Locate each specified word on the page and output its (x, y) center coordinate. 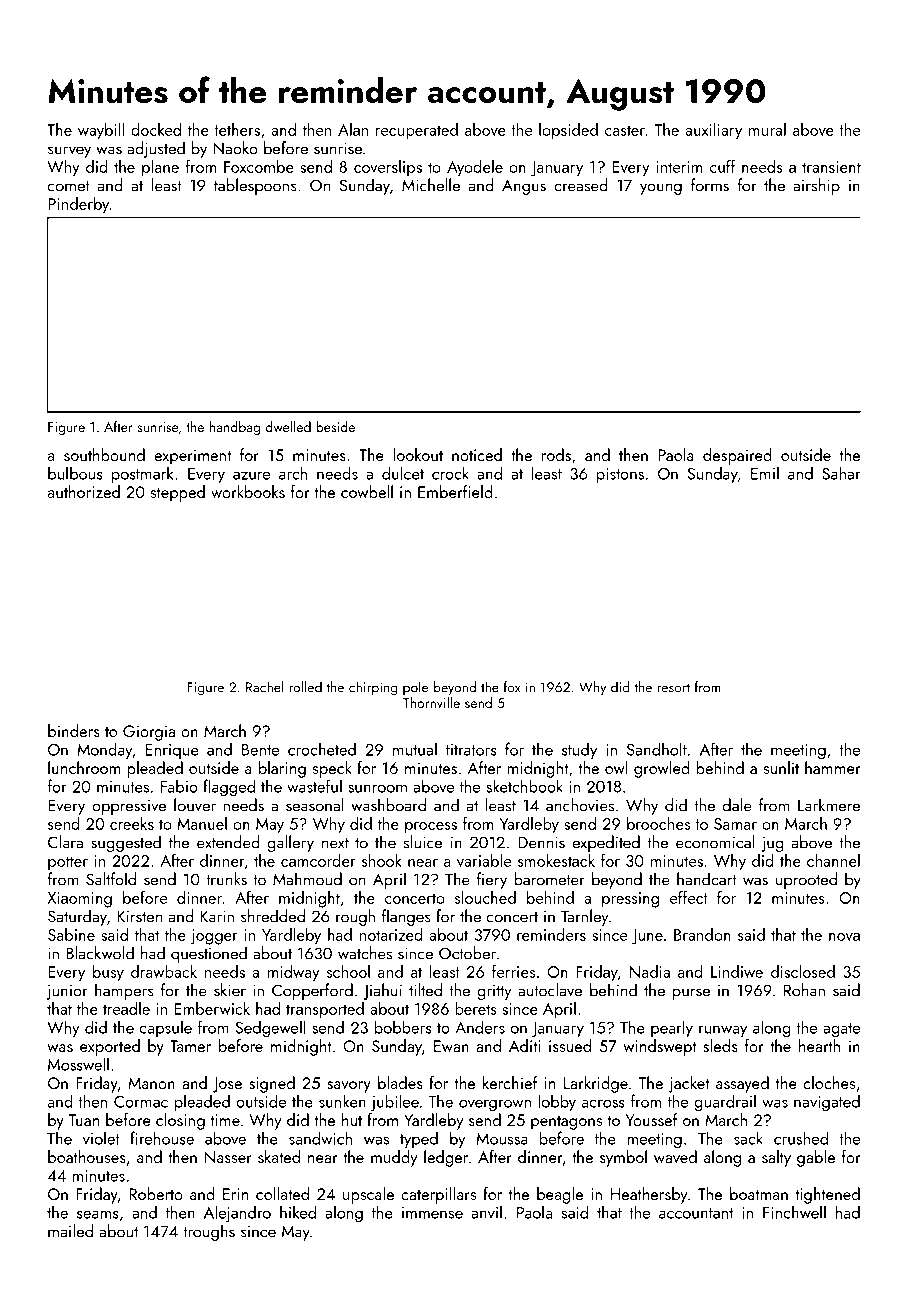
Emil (765, 473)
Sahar (841, 473)
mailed (70, 1231)
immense (432, 1213)
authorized (84, 491)
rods (556, 454)
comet (69, 186)
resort (674, 688)
